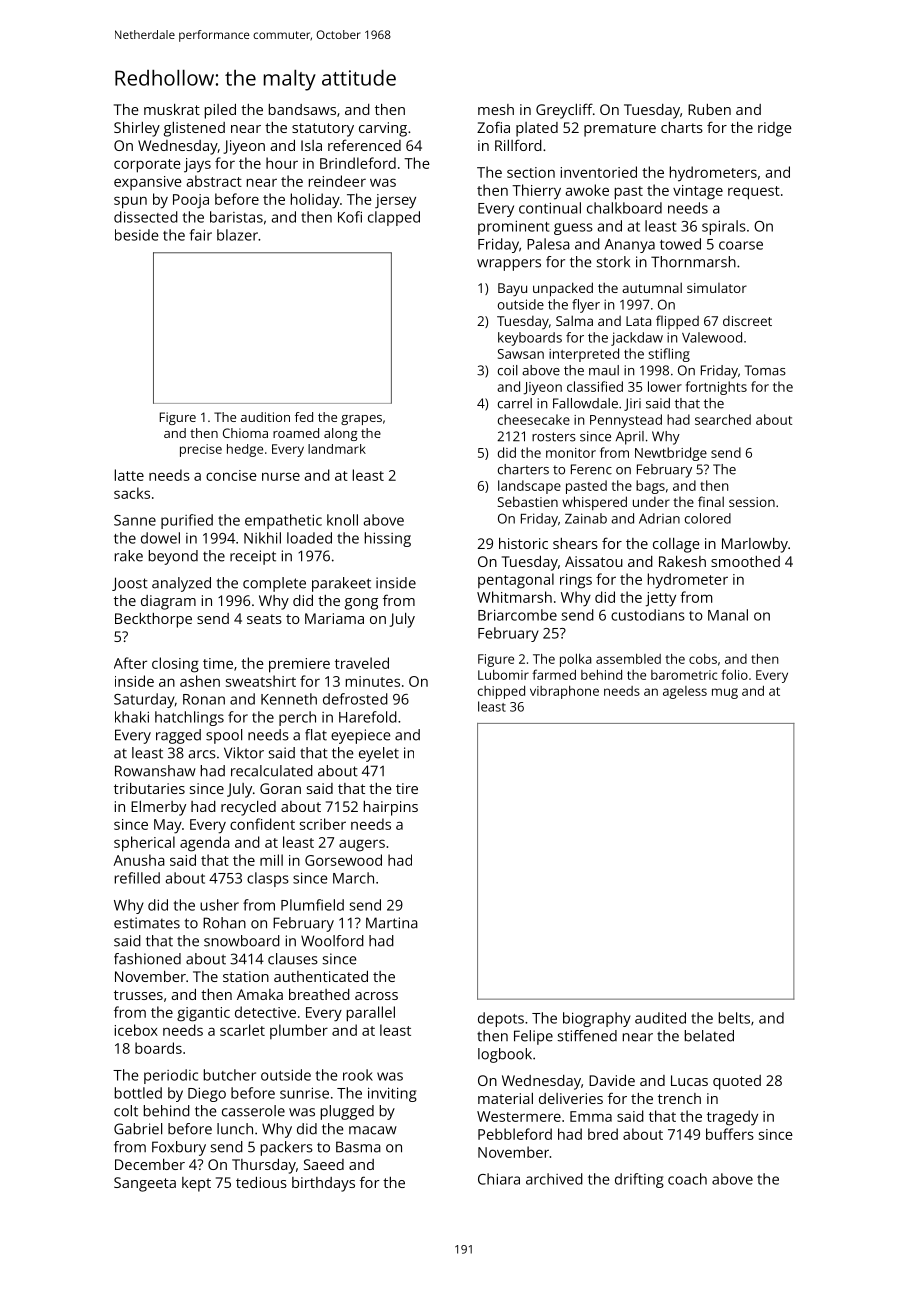  Describe the element at coordinates (272, 771) in the screenshot. I see `recalculated` at that location.
